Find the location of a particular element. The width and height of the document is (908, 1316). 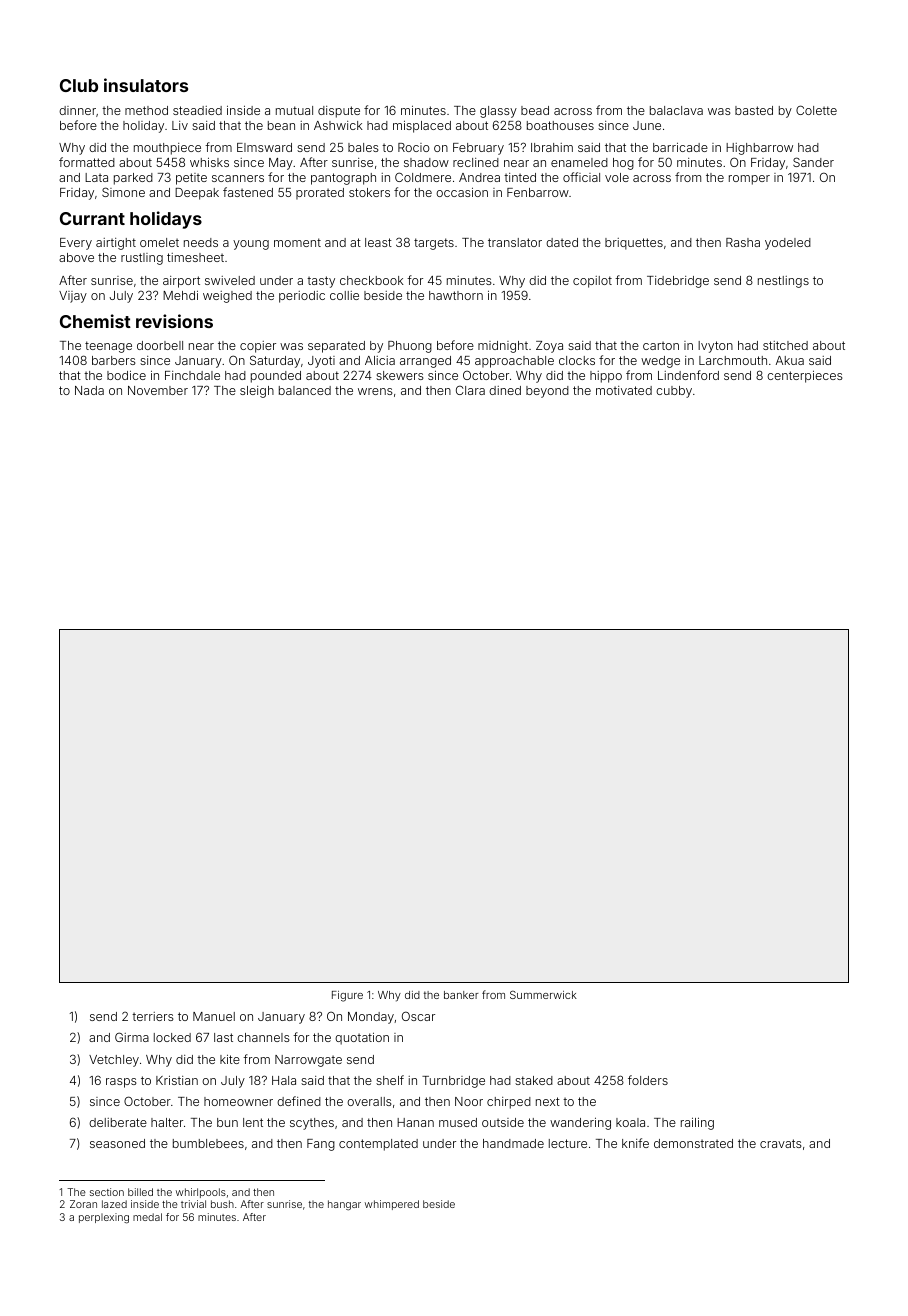

arranged is located at coordinates (425, 362).
